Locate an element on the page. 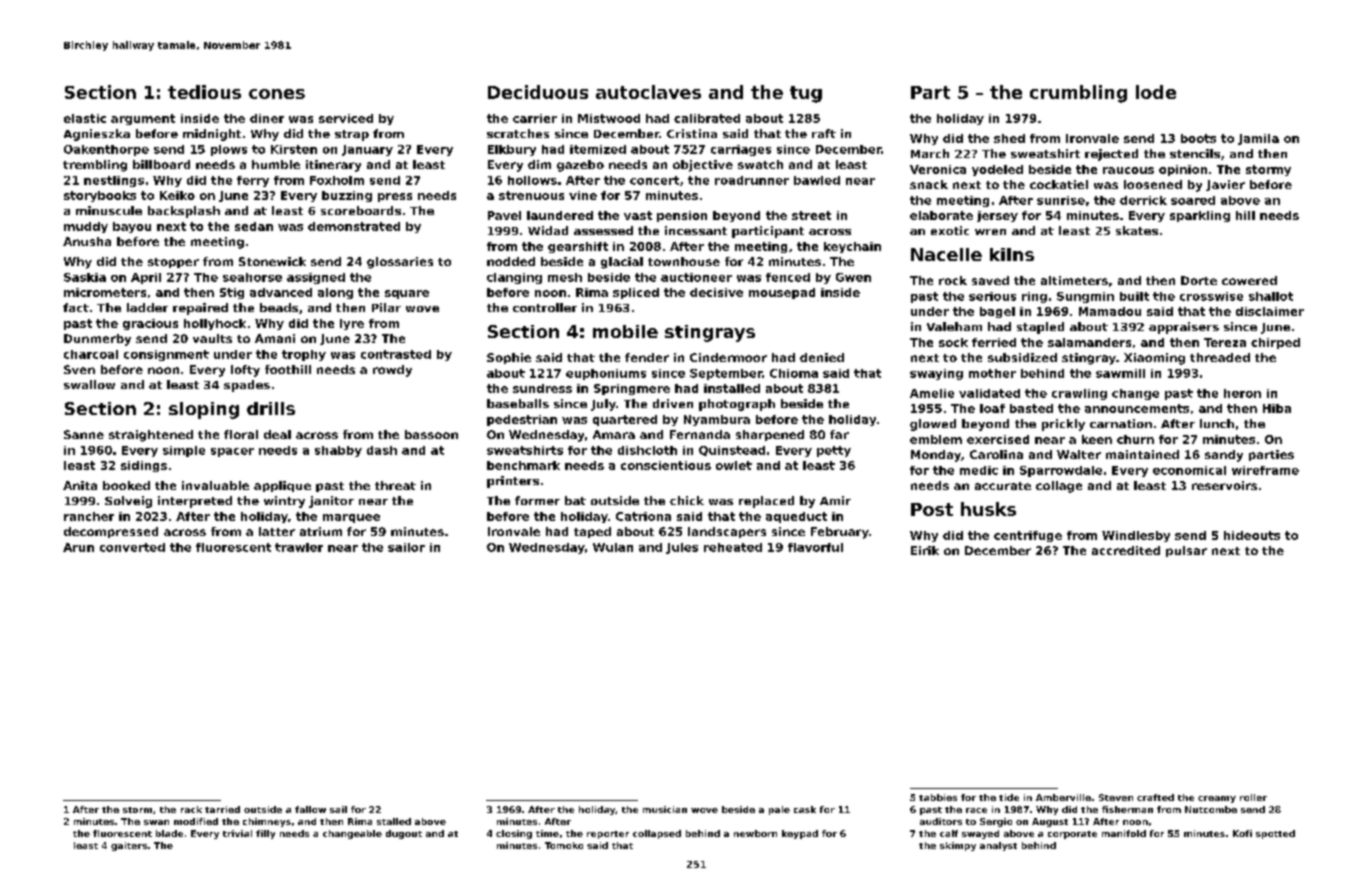 This image has width=1372, height=887. atrium is located at coordinates (321, 531).
